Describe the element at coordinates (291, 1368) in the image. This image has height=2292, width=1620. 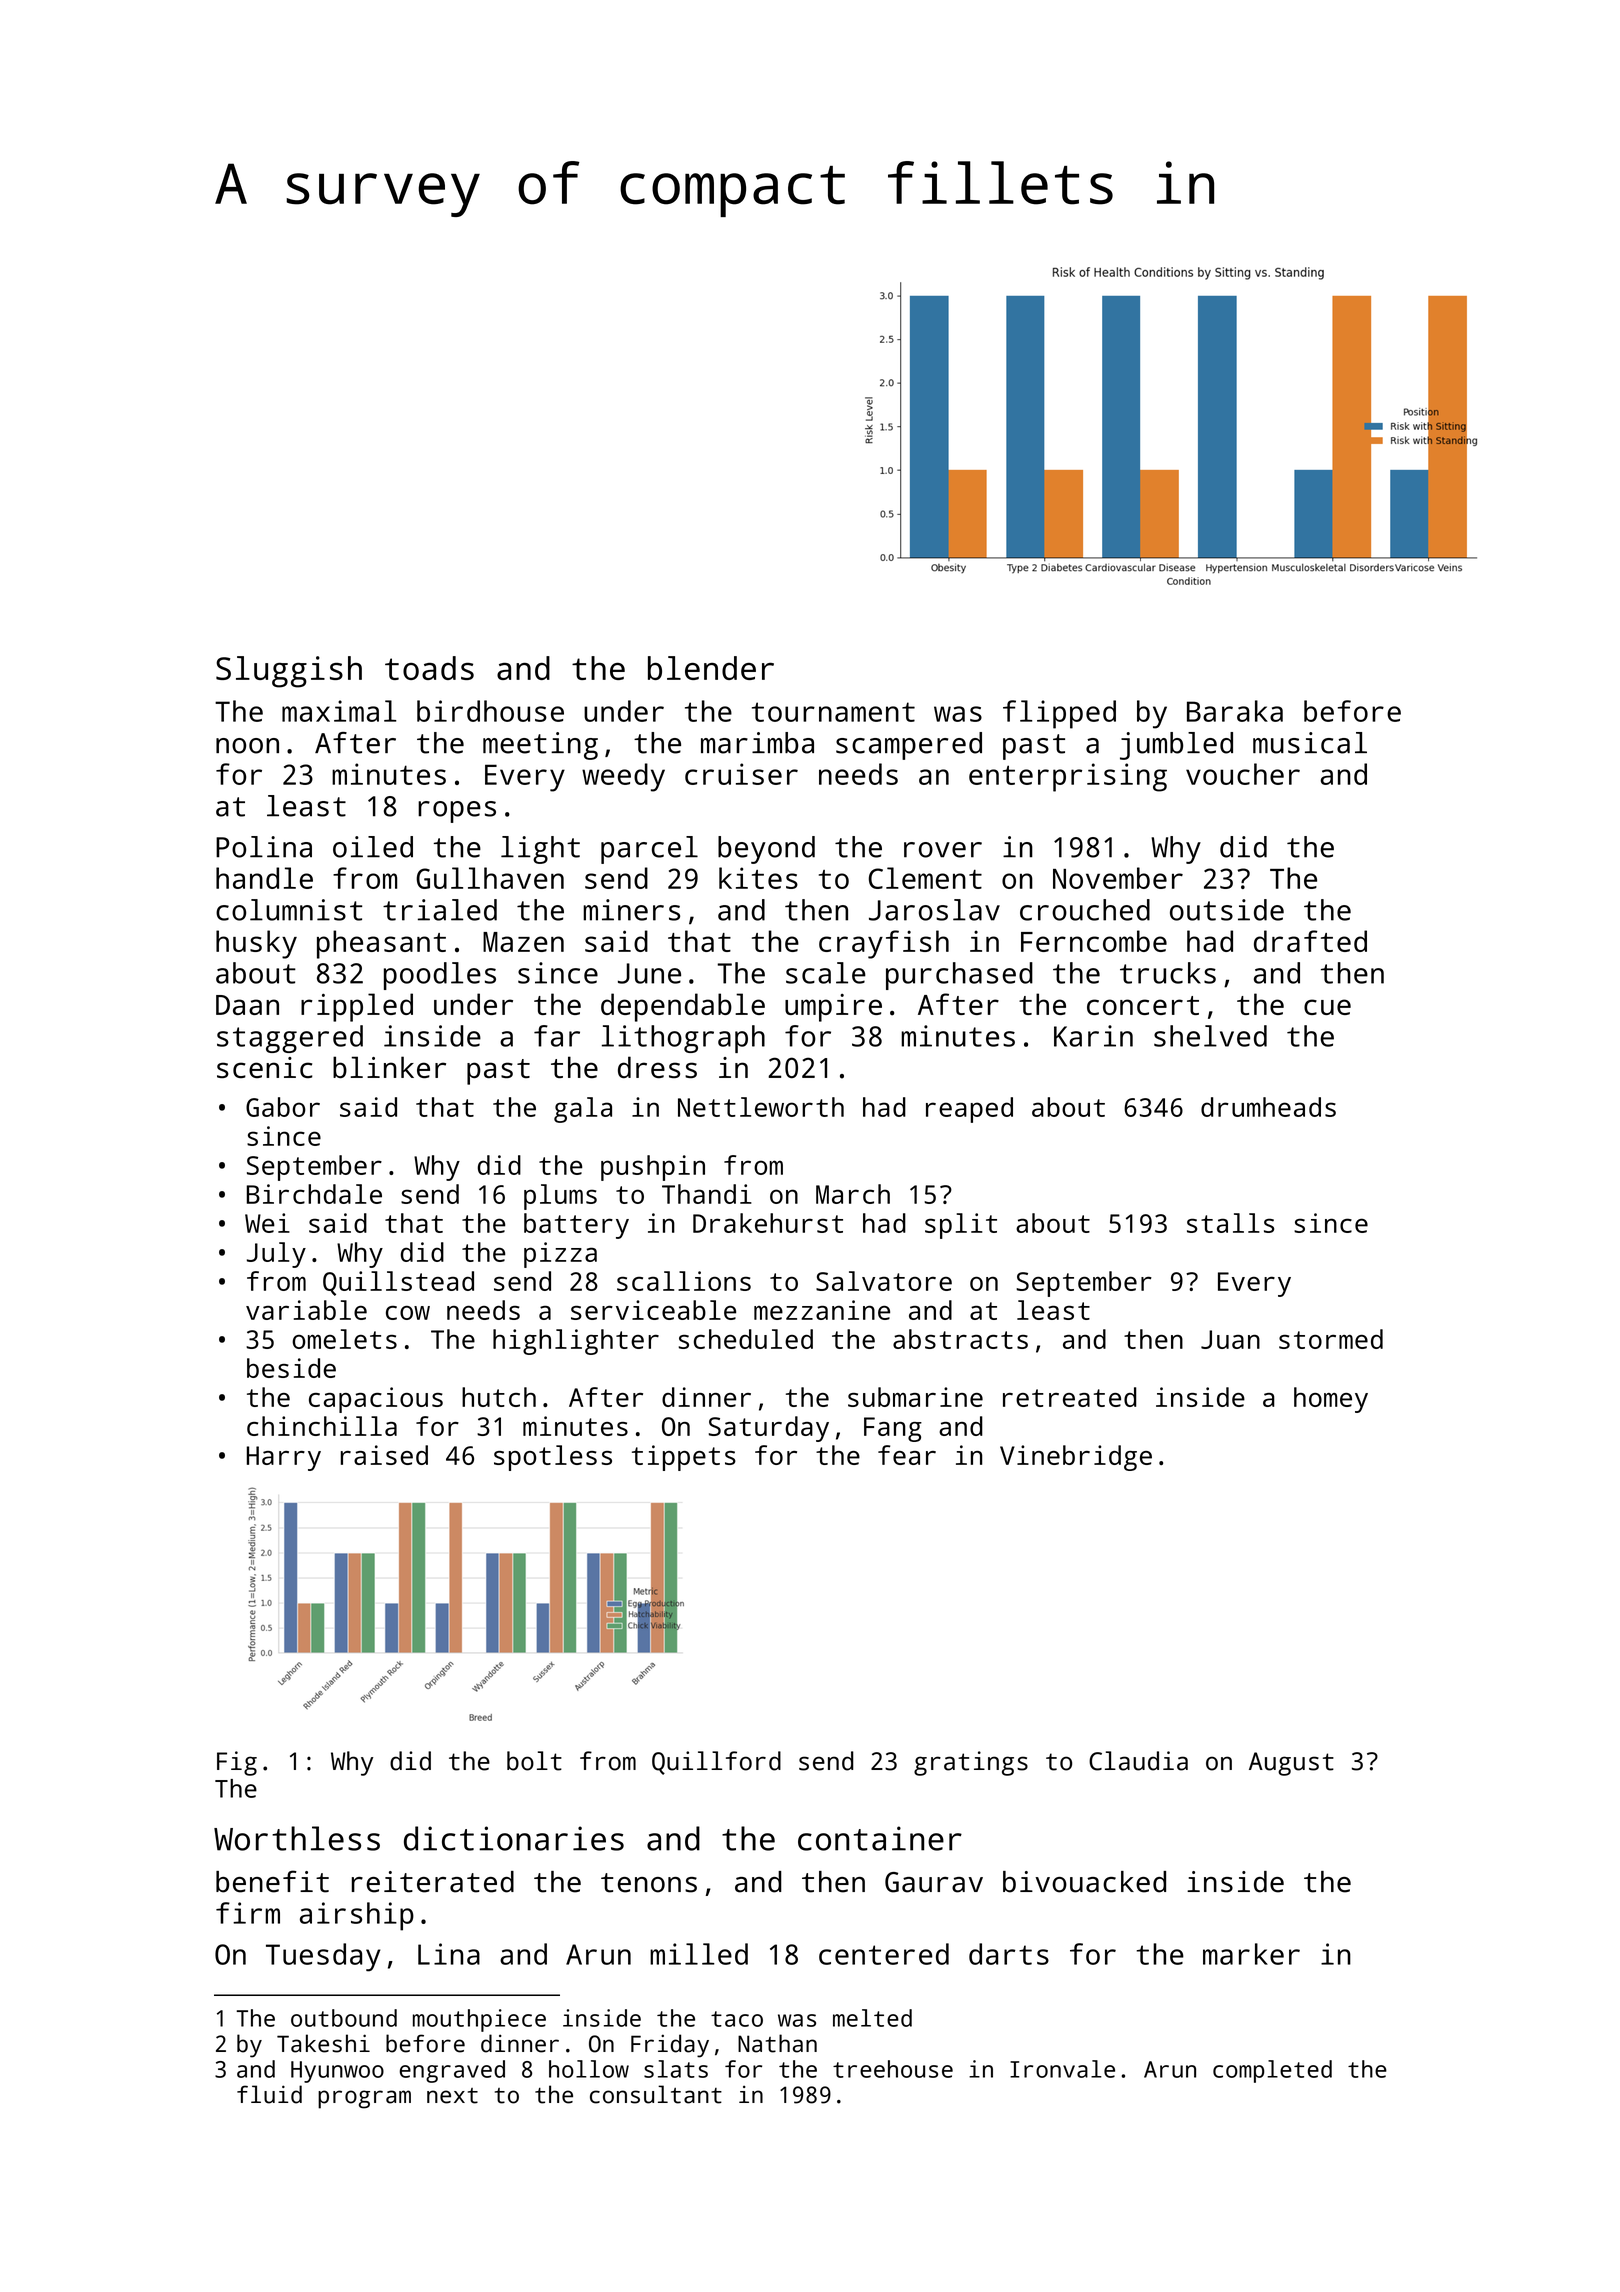
I see `beside` at that location.
